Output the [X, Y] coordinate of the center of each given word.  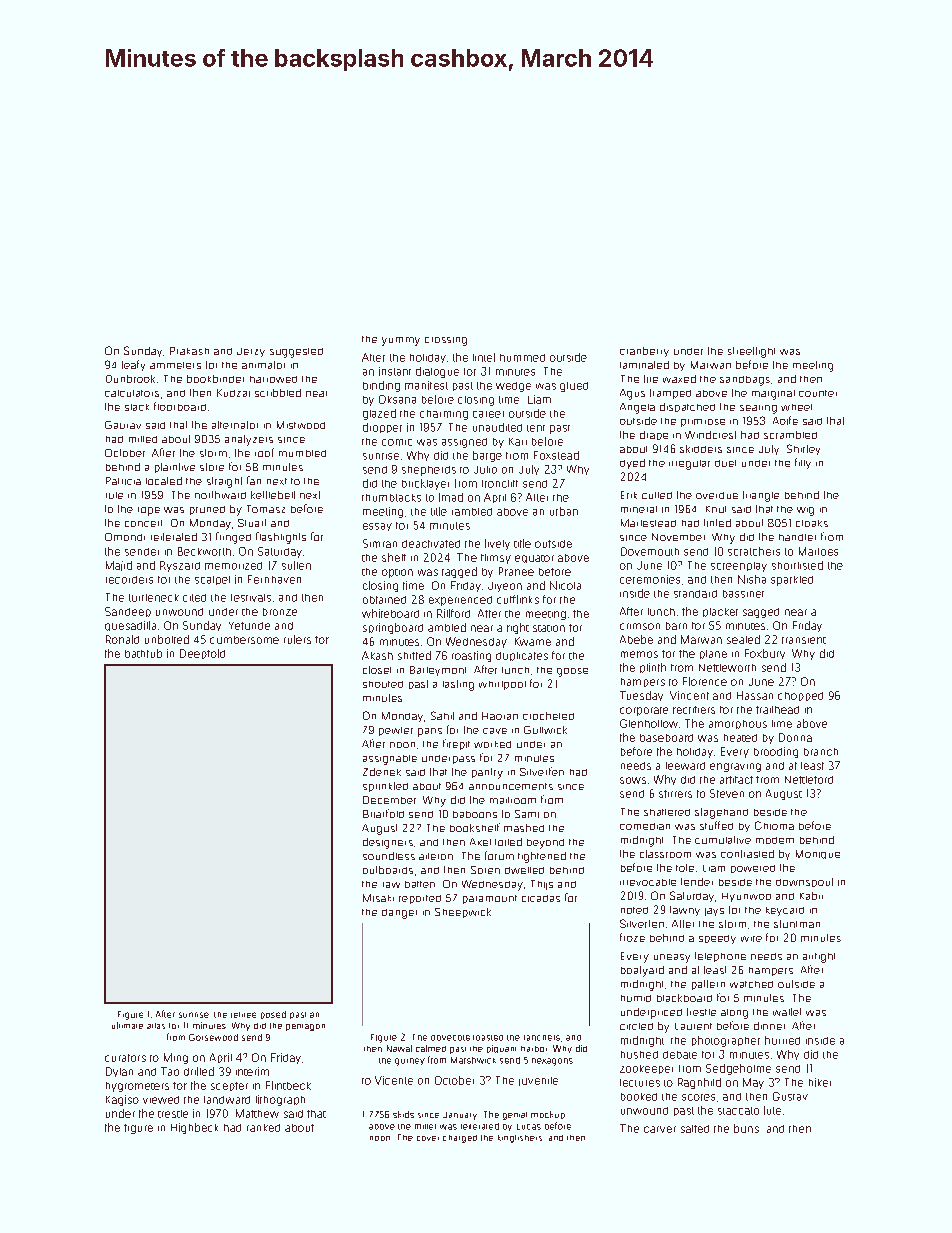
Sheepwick [463, 913]
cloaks [812, 523]
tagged [459, 572]
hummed [522, 358]
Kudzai [233, 393]
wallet [787, 1012]
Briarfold [383, 813]
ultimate [127, 1025]
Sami [527, 814]
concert [143, 523]
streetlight [751, 352]
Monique [818, 854]
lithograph [280, 1100]
